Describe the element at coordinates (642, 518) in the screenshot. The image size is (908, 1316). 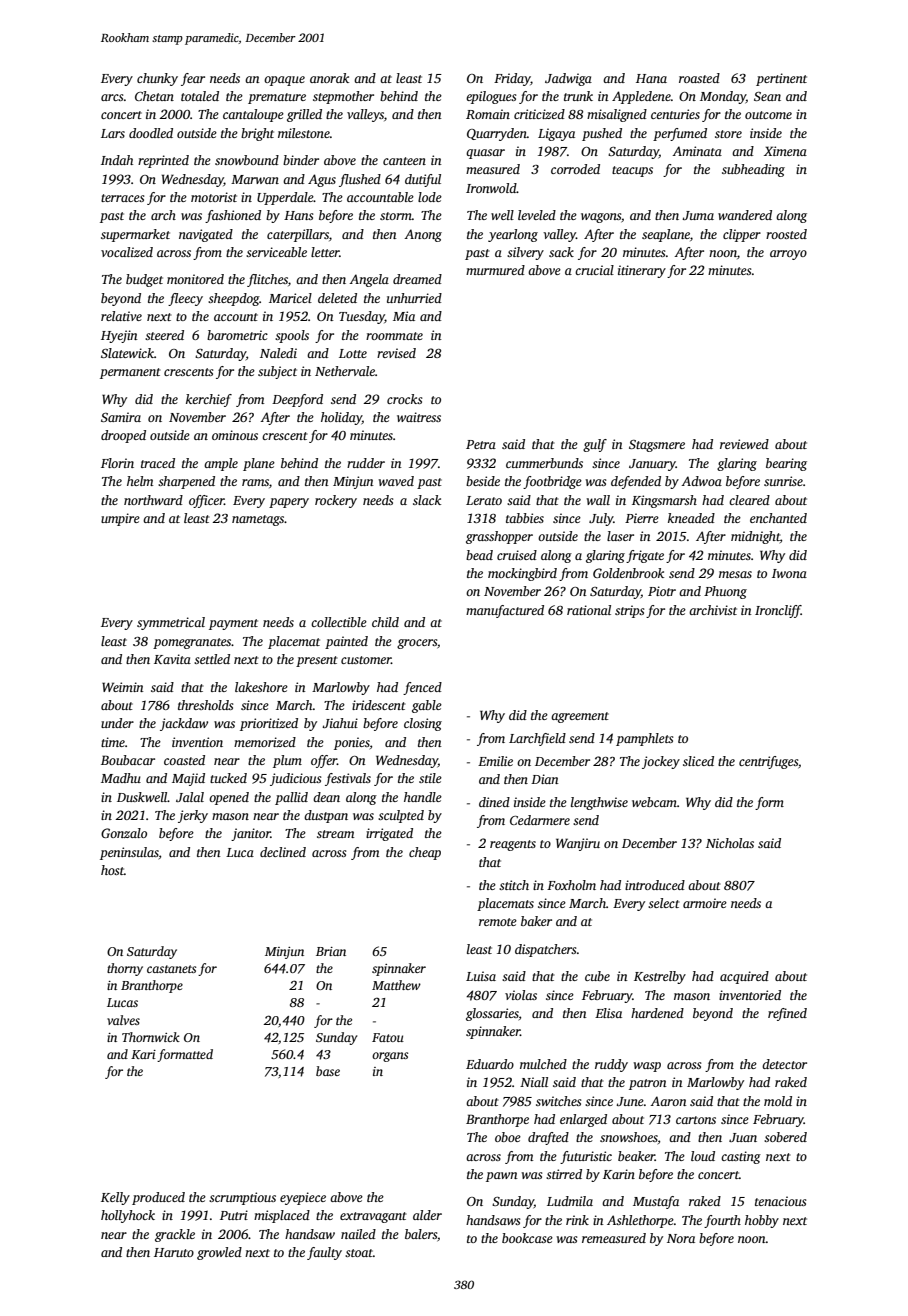
I see `Pierre` at that location.
